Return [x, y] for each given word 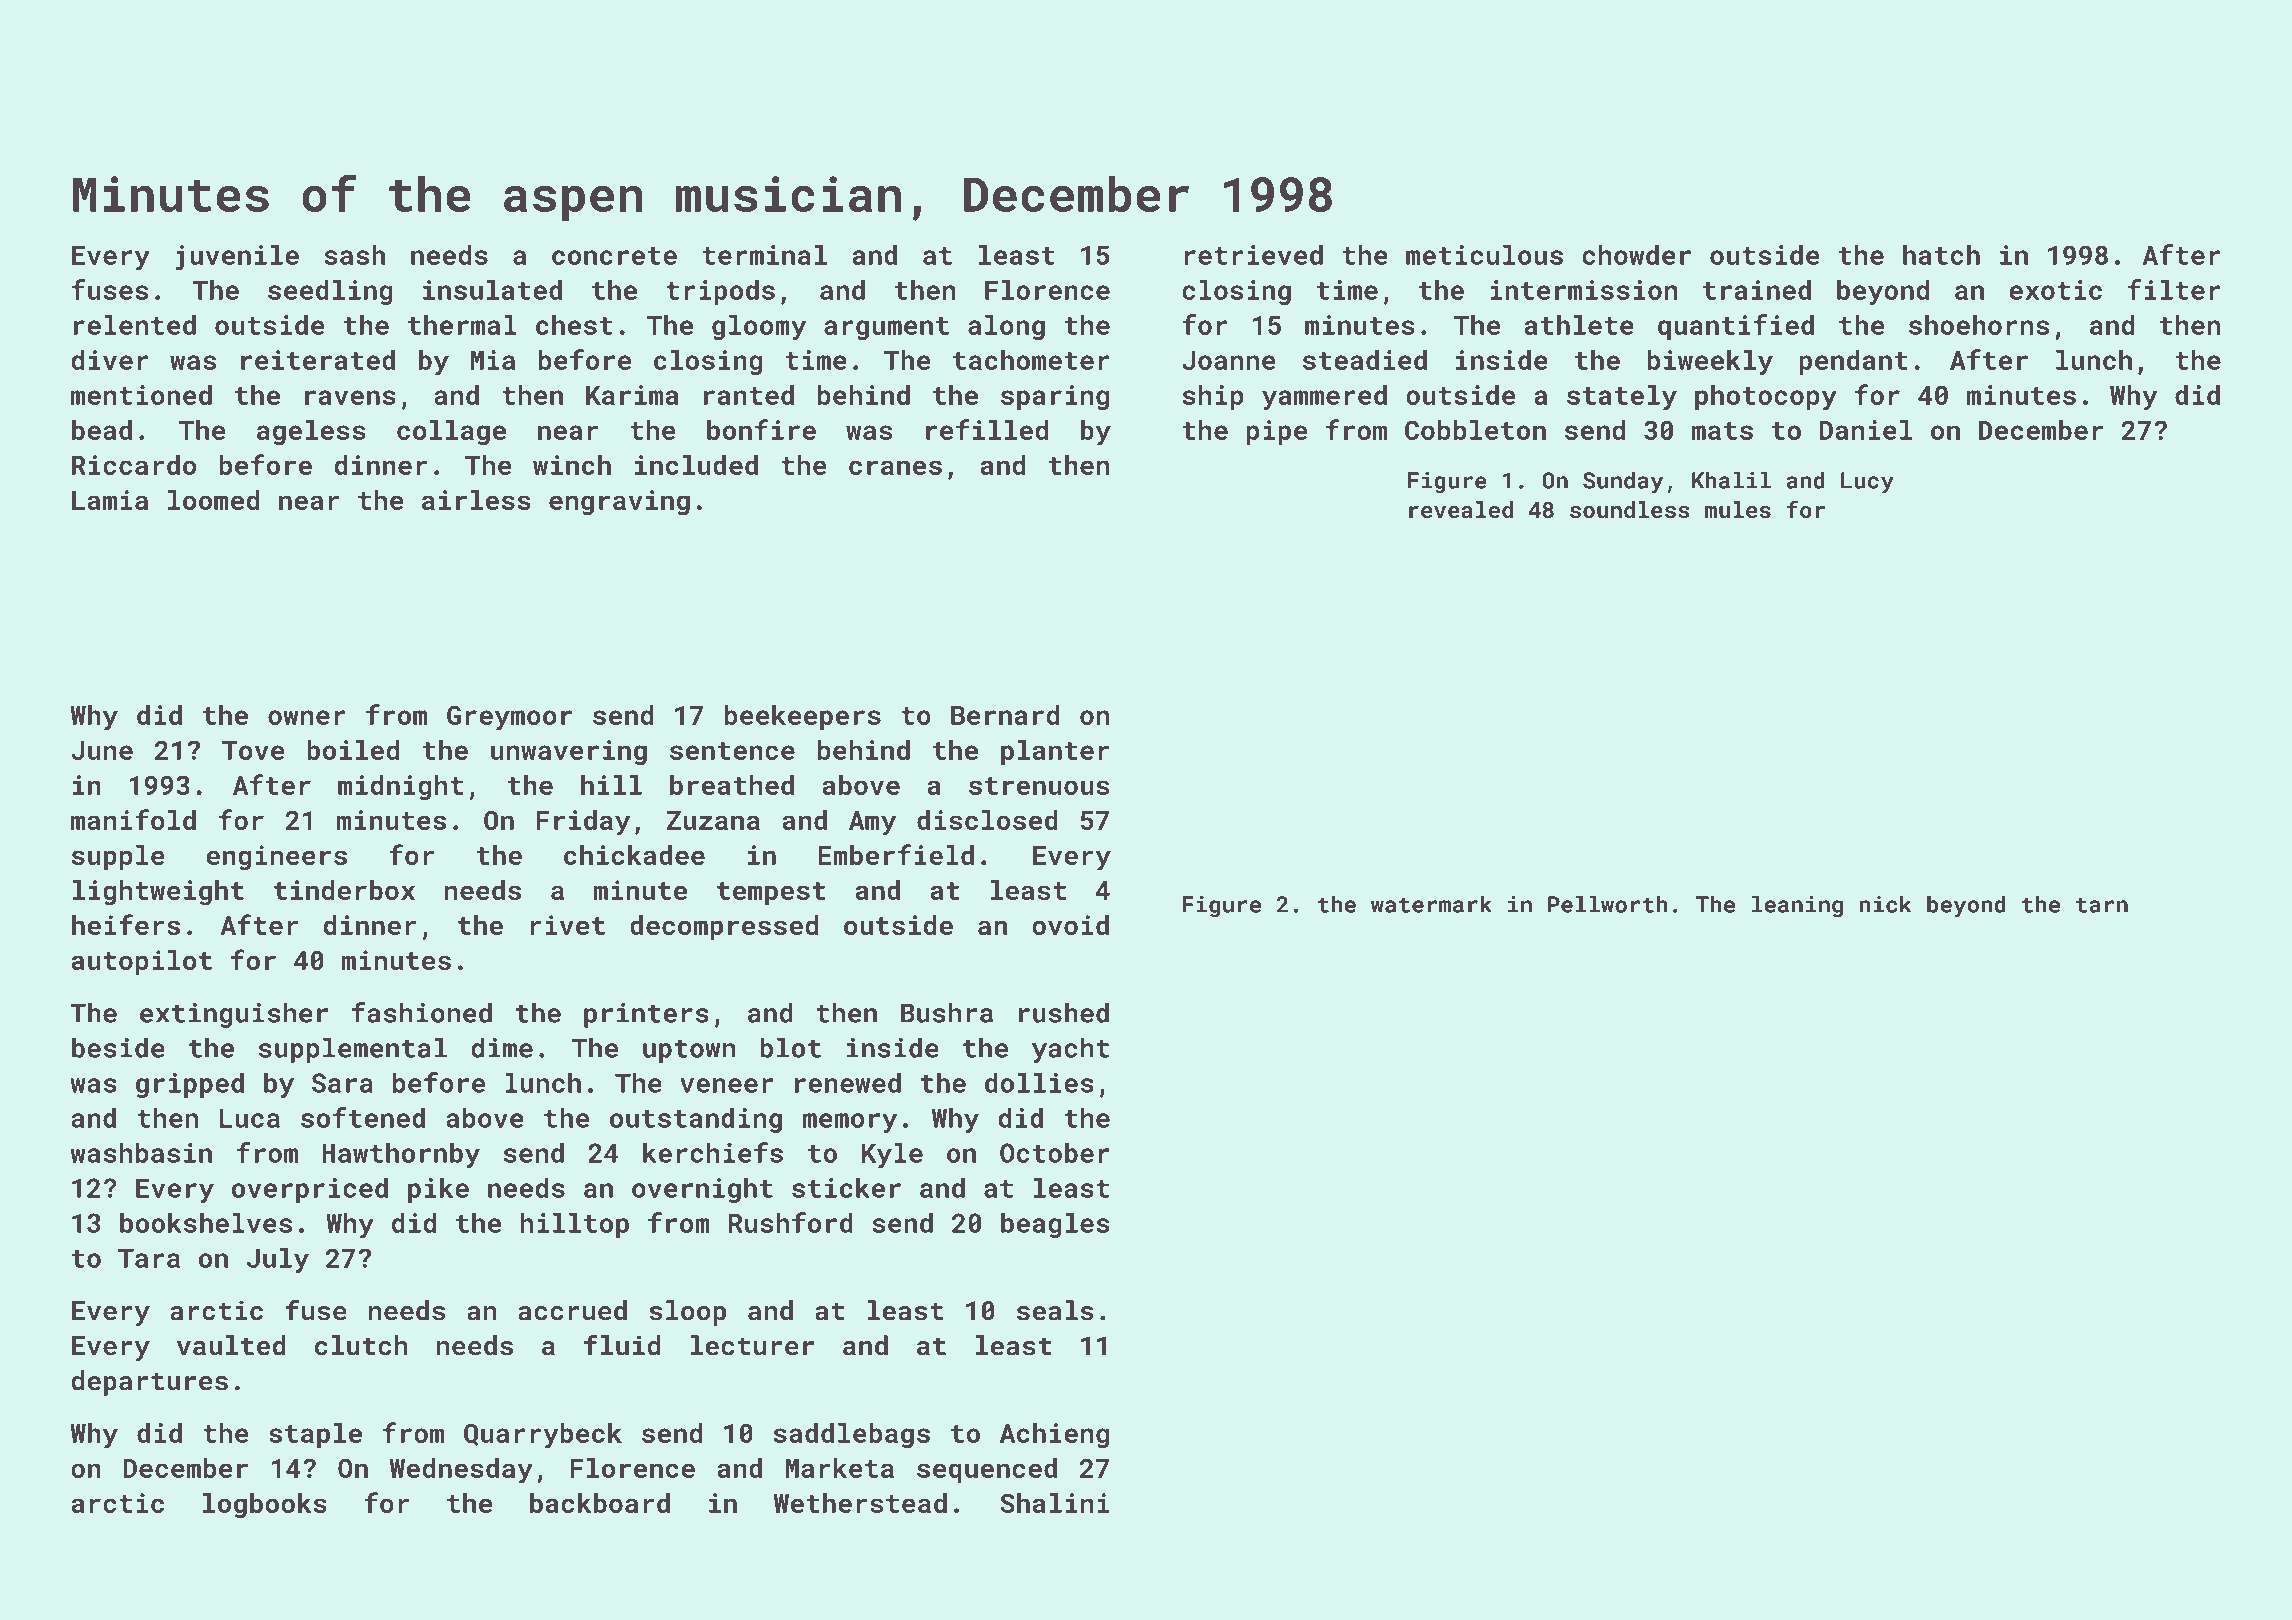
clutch [361, 1345]
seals [1055, 1310]
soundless [1630, 509]
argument [886, 328]
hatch [1941, 254]
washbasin [141, 1152]
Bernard [1005, 715]
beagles [1055, 1225]
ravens [350, 397]
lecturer [752, 1345]
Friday [583, 823]
